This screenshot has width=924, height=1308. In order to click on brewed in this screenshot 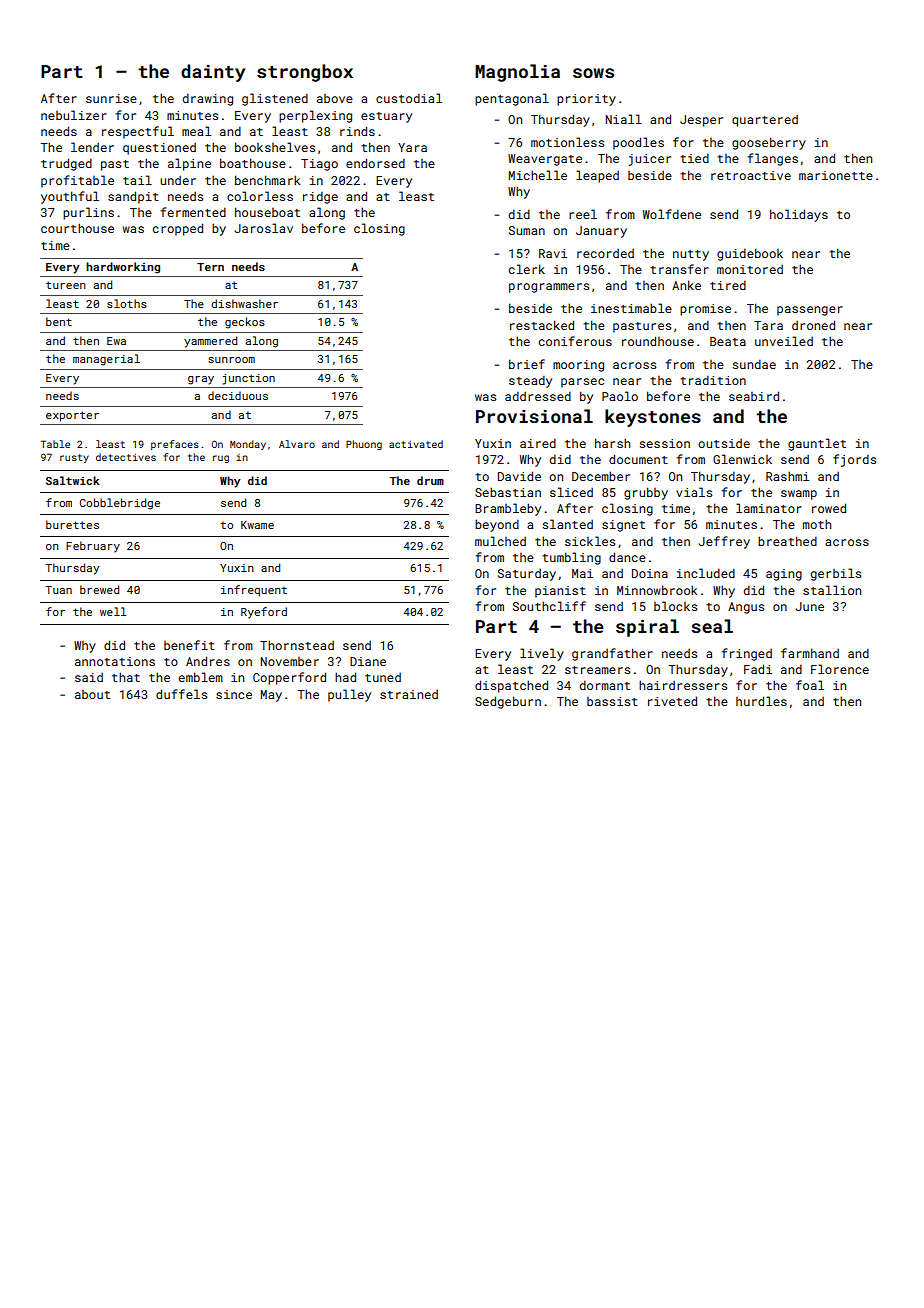, I will do `click(99, 589)`.
